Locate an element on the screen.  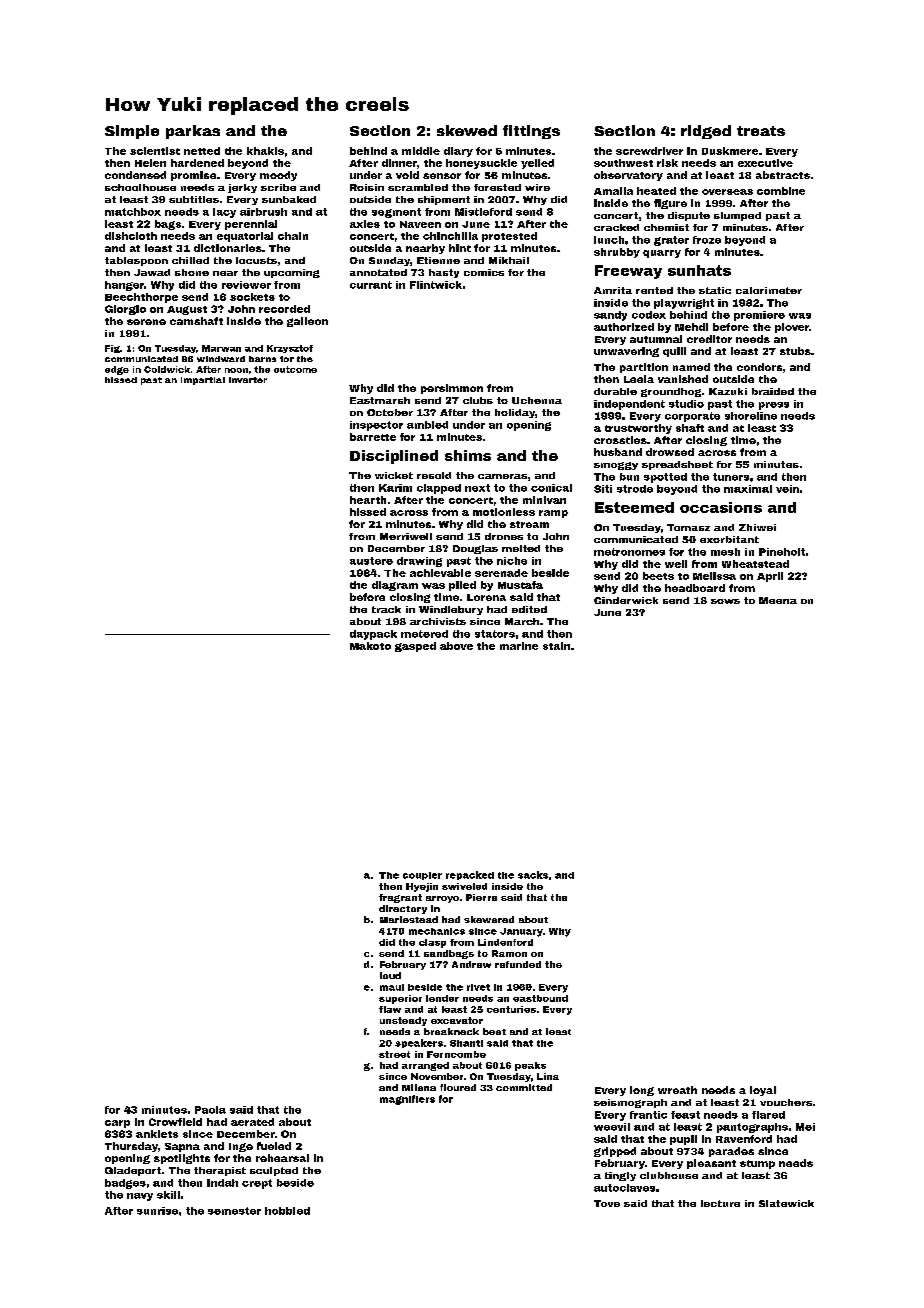
edited is located at coordinates (529, 609).
